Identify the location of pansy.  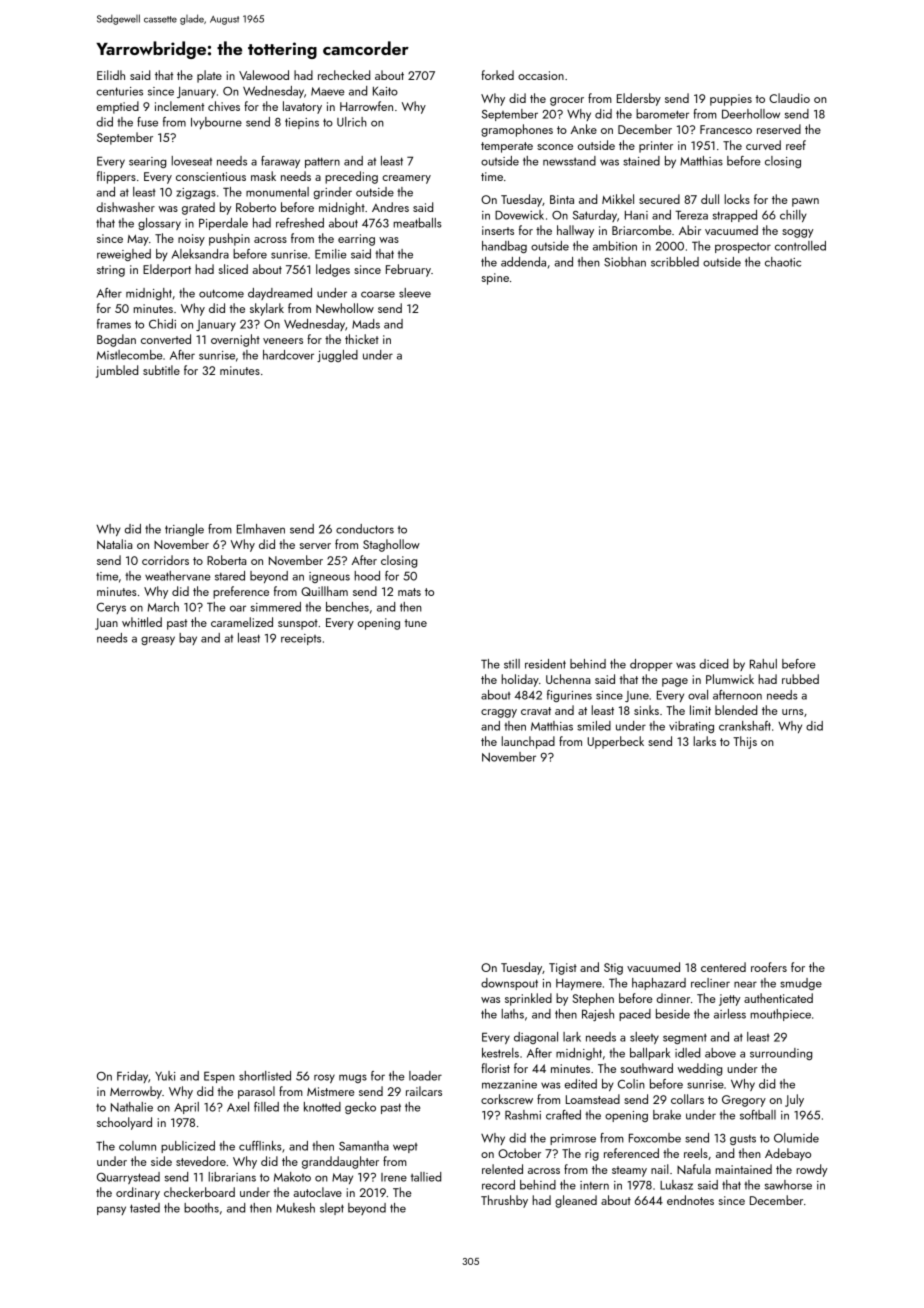
(111, 1210).
